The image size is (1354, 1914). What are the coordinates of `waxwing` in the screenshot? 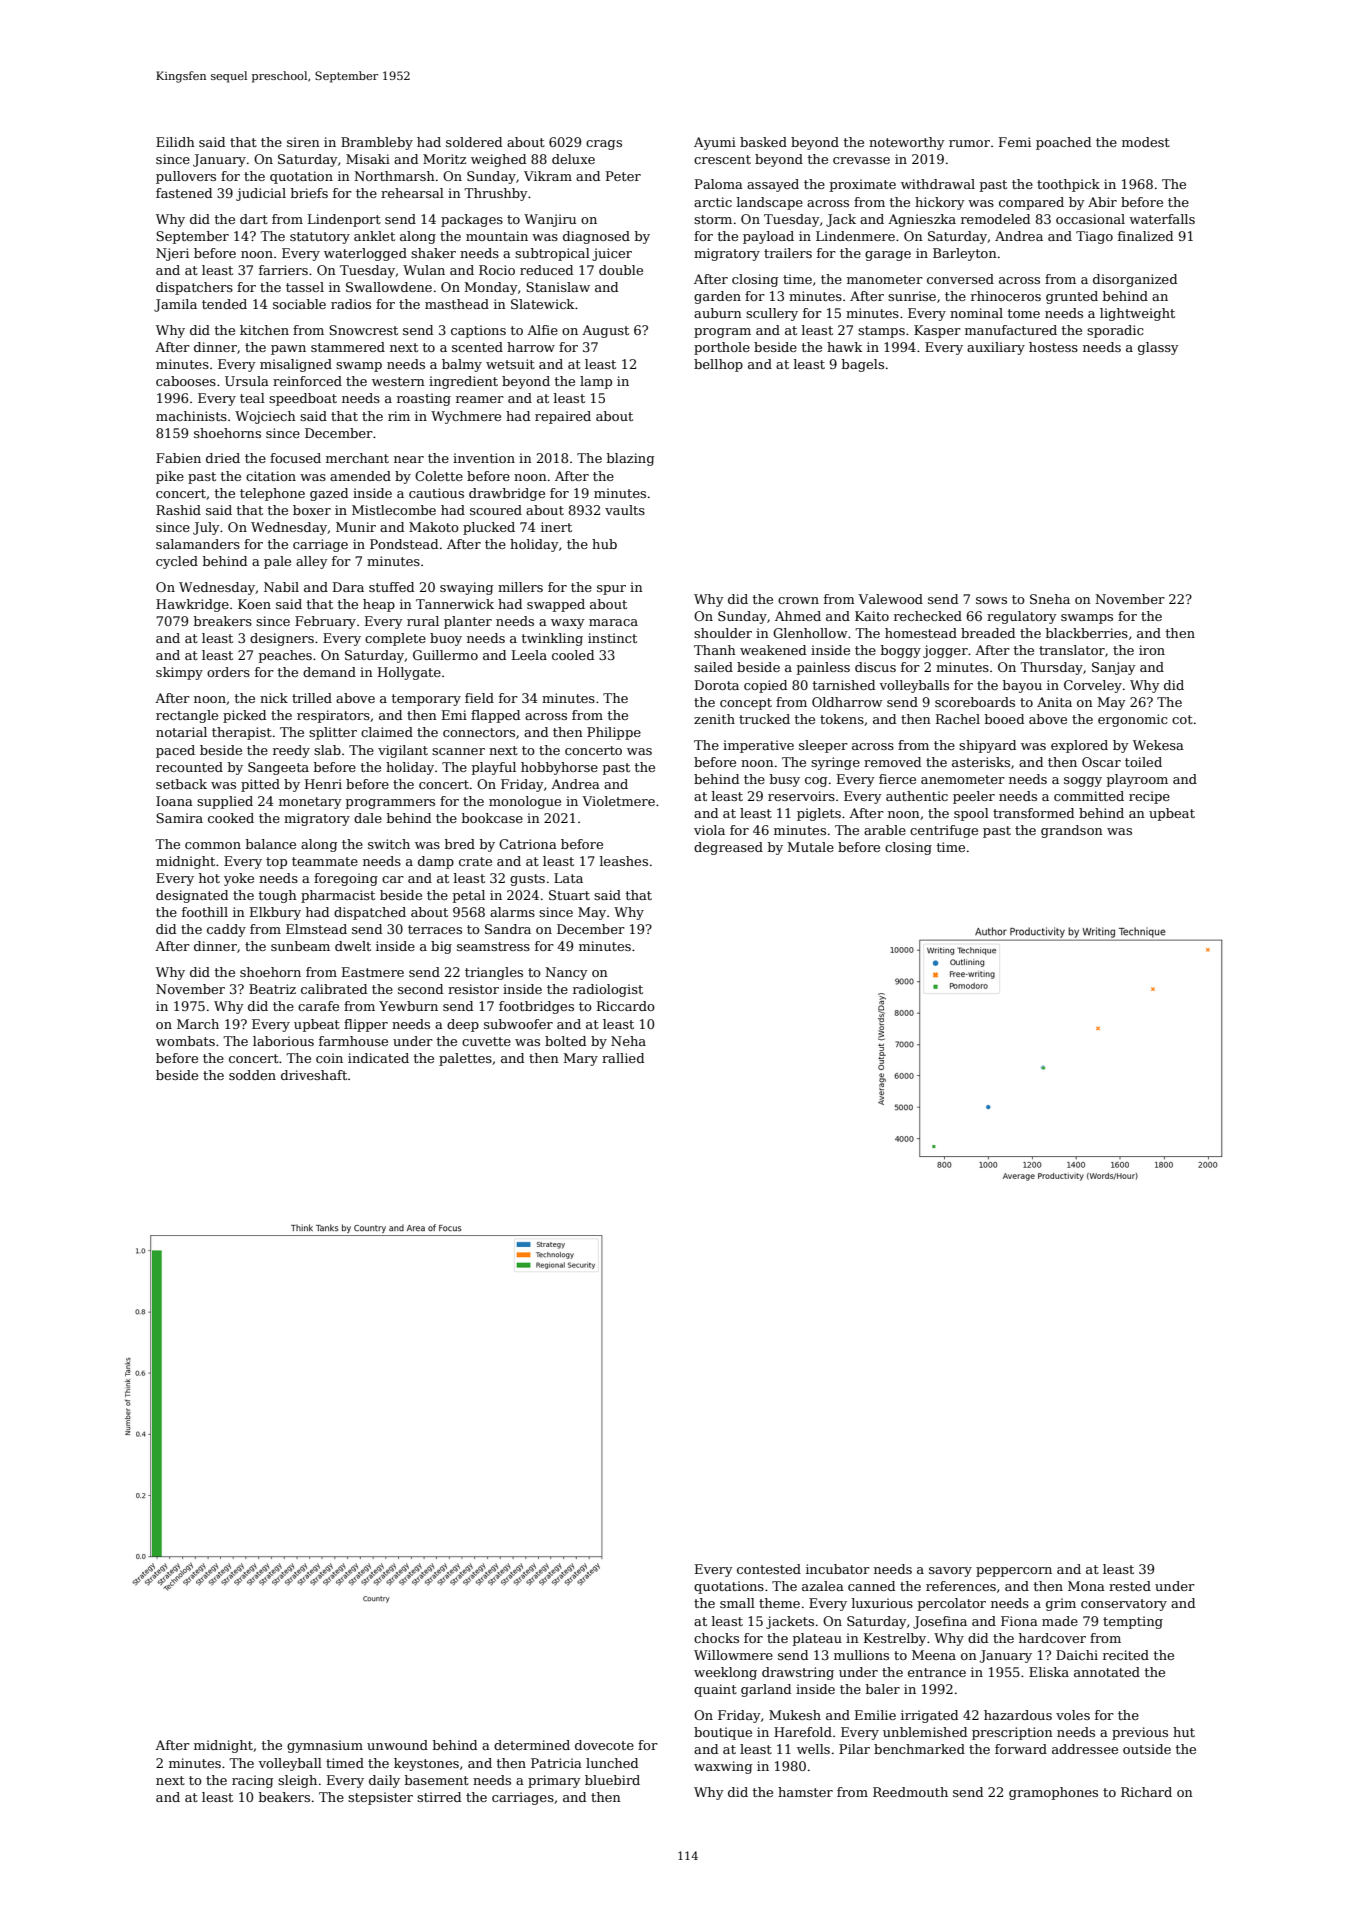 It's located at (723, 1767).
